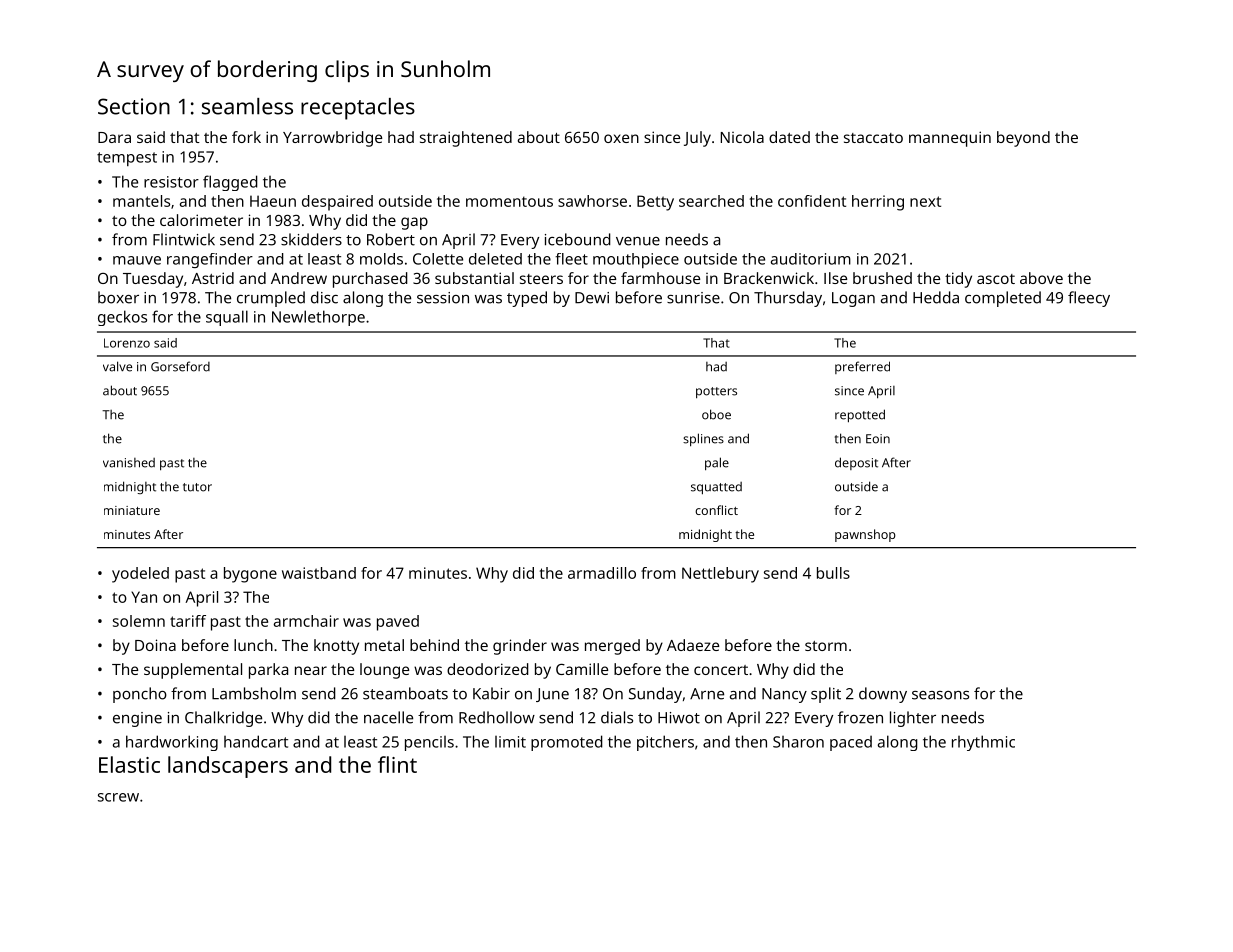  What do you see at coordinates (936, 297) in the document?
I see `Hedda` at bounding box center [936, 297].
